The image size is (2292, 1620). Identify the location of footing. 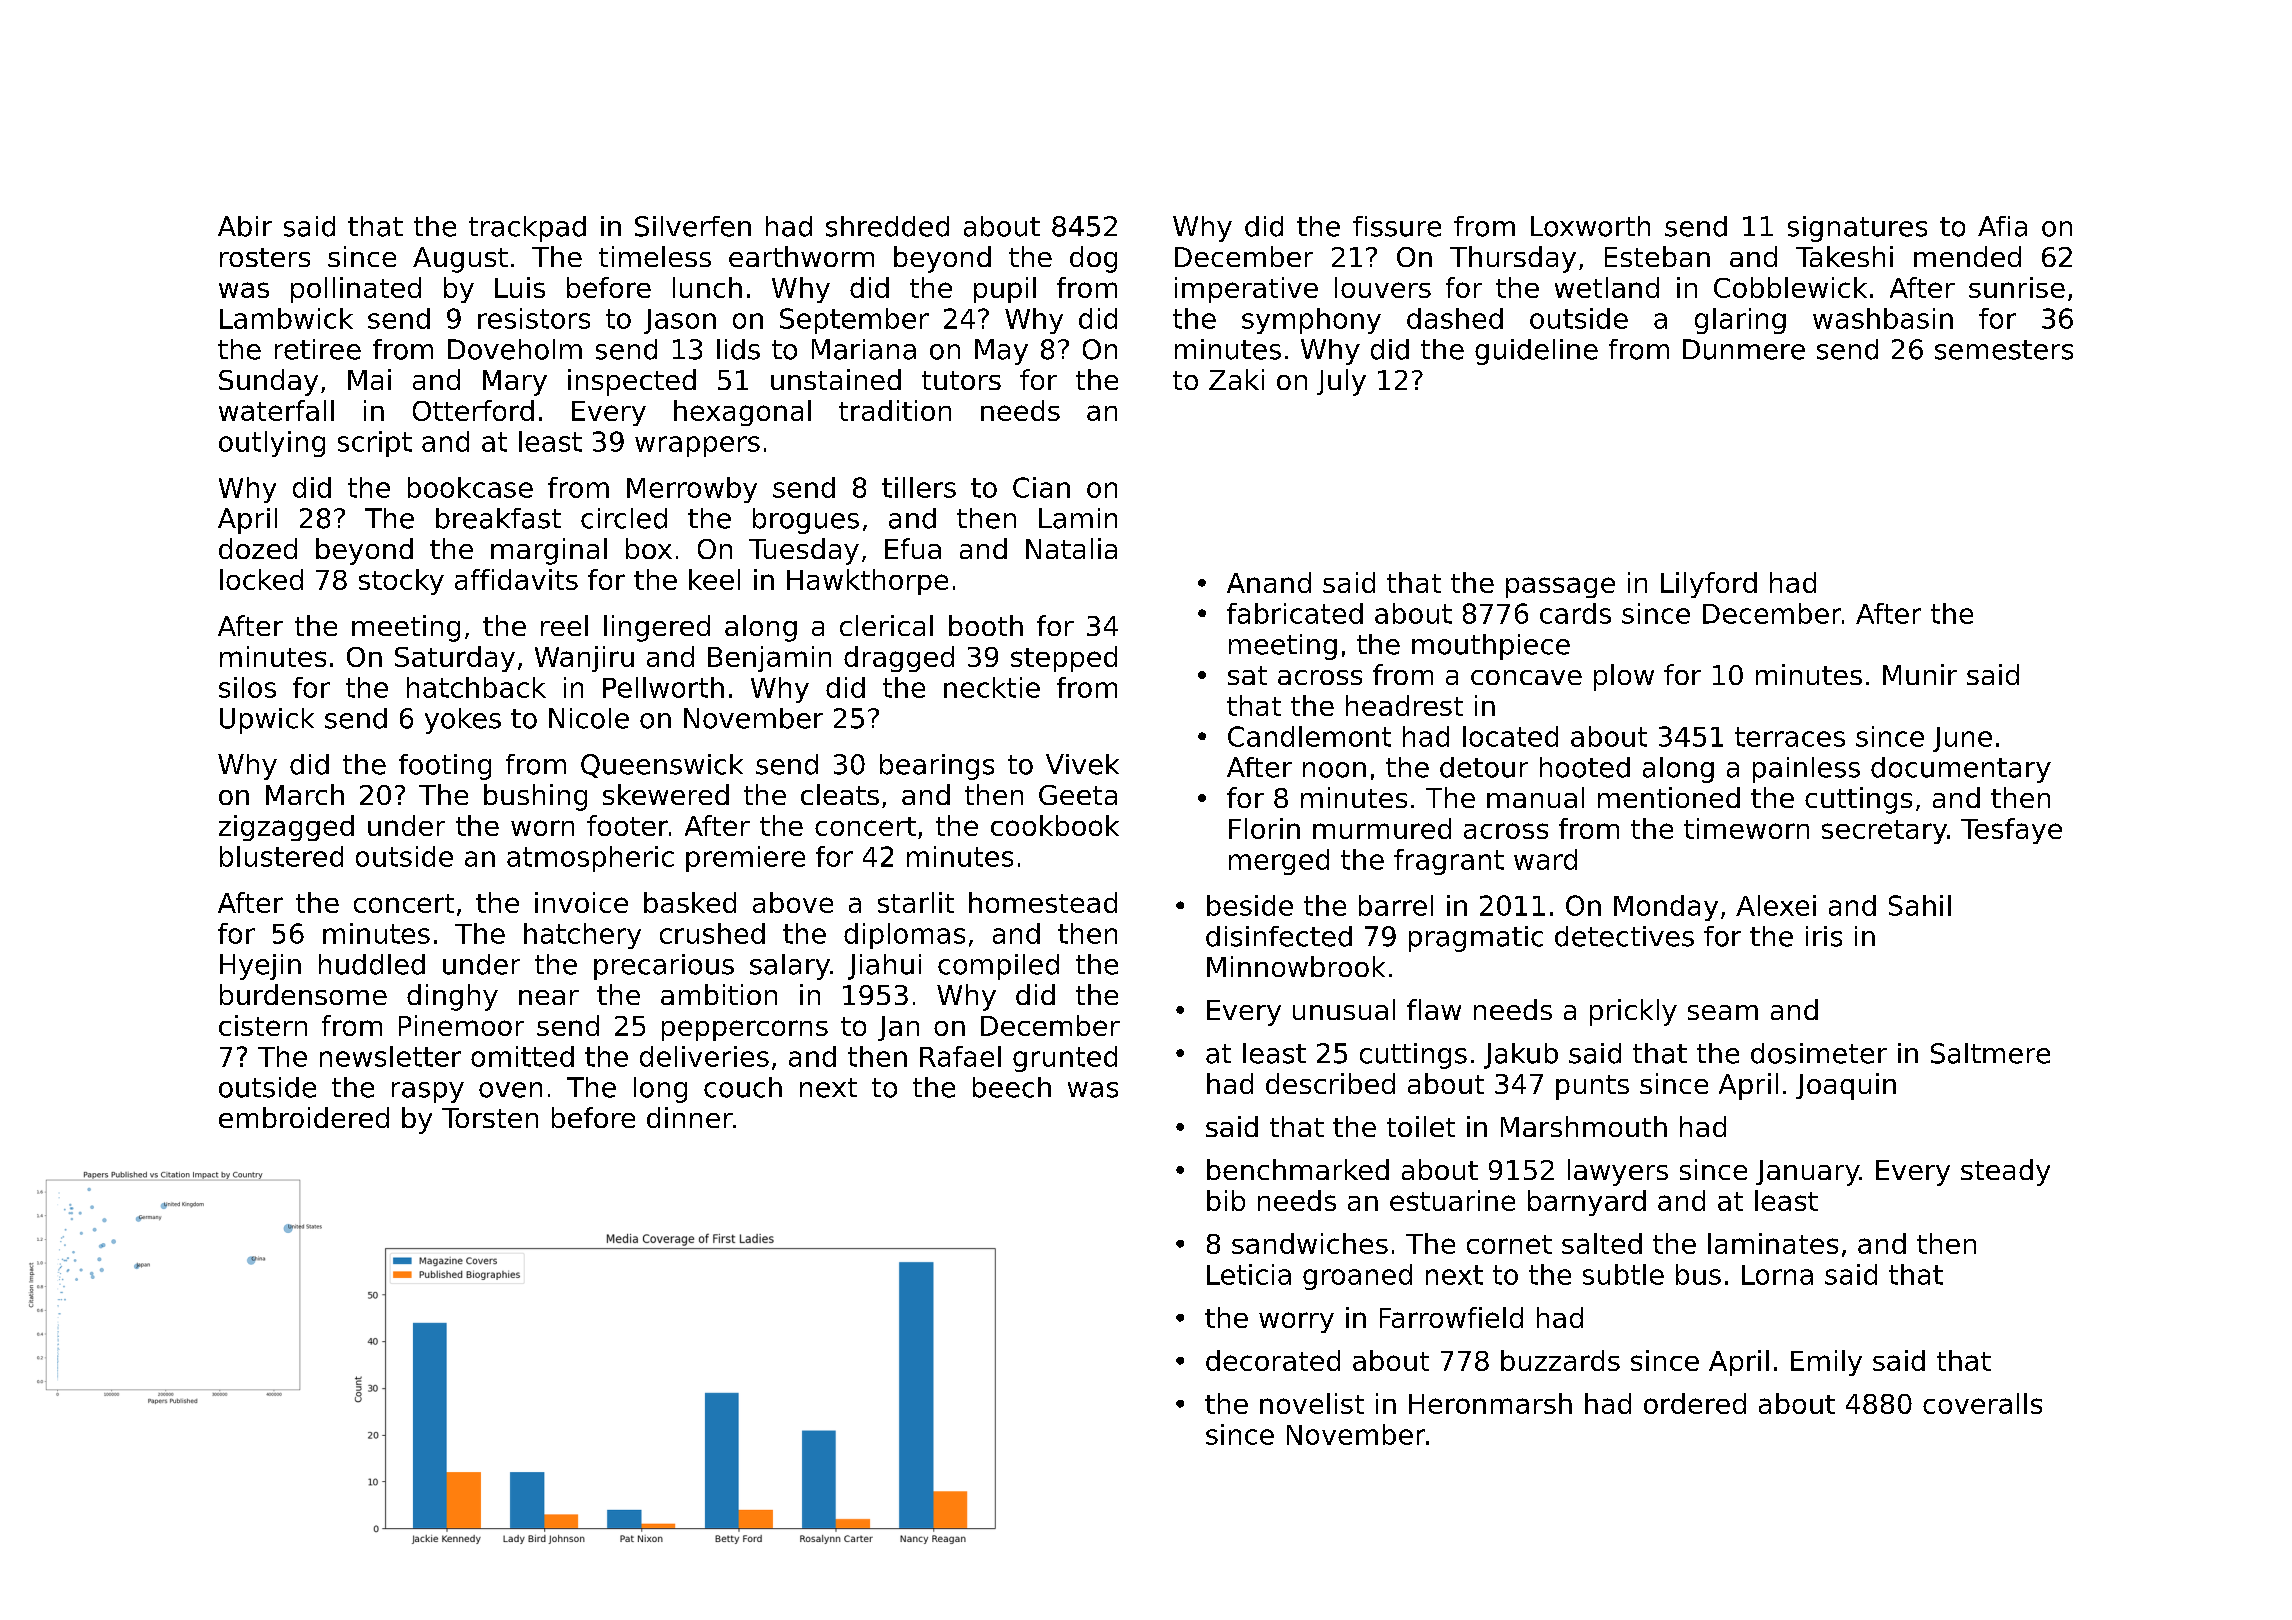
(445, 767).
